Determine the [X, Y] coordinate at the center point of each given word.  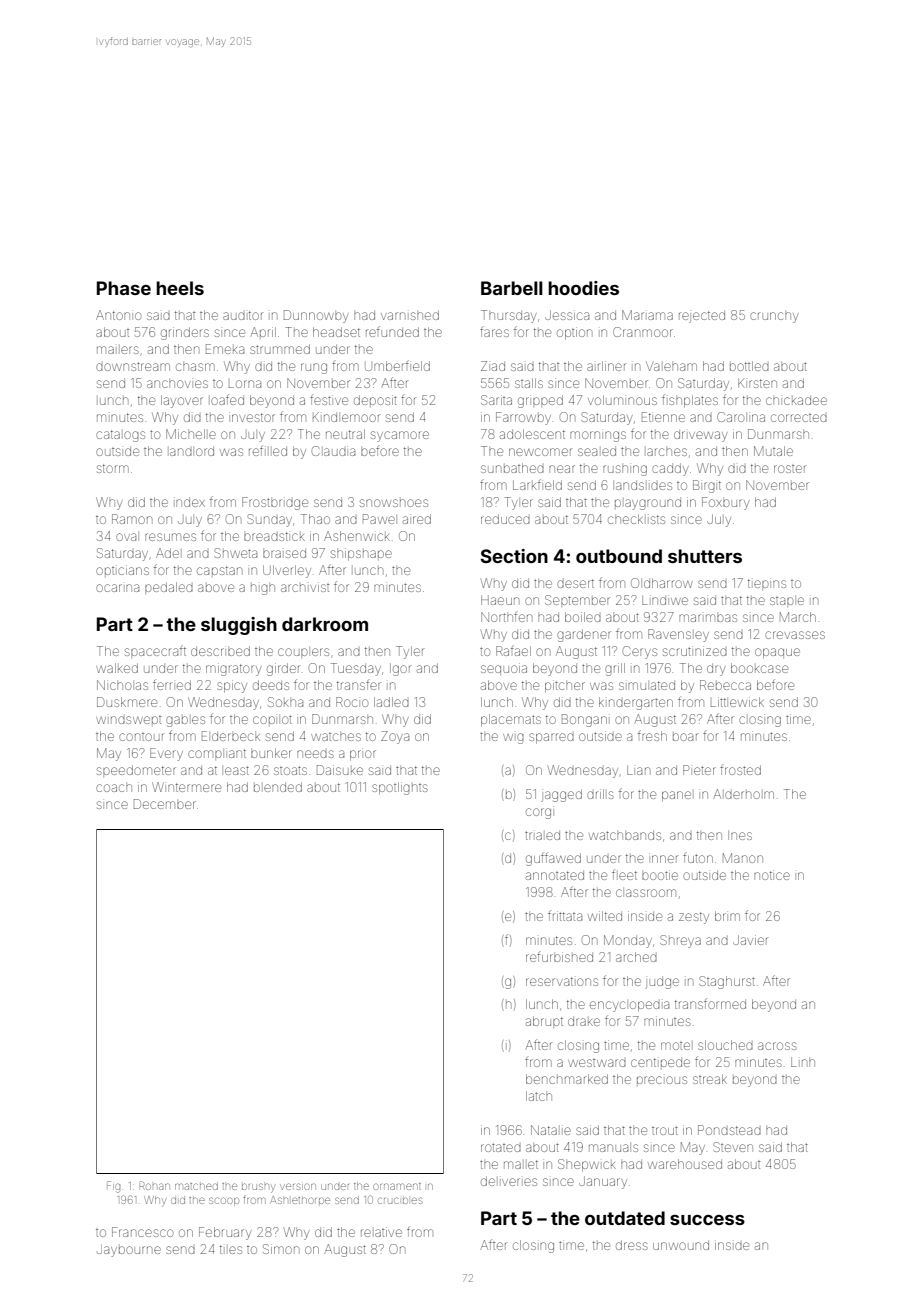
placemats [511, 720]
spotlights [400, 788]
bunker [271, 753]
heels [180, 288]
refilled [268, 450]
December [165, 804]
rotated [501, 1147]
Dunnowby [316, 316]
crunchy [774, 317]
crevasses [795, 635]
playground [648, 504]
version [298, 1186]
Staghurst [727, 982]
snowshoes [394, 503]
